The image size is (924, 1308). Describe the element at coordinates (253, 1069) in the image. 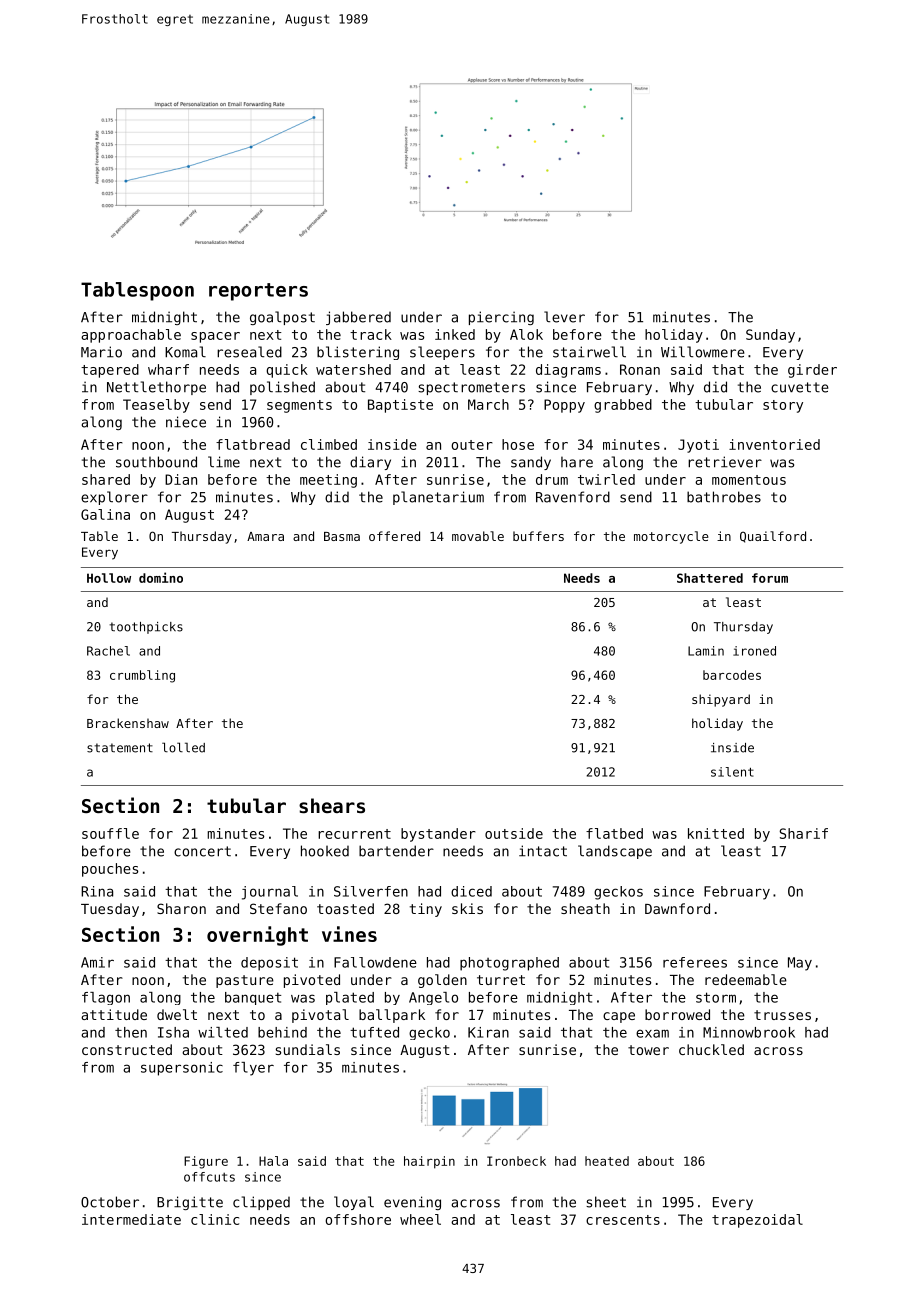

I see `flyer` at that location.
